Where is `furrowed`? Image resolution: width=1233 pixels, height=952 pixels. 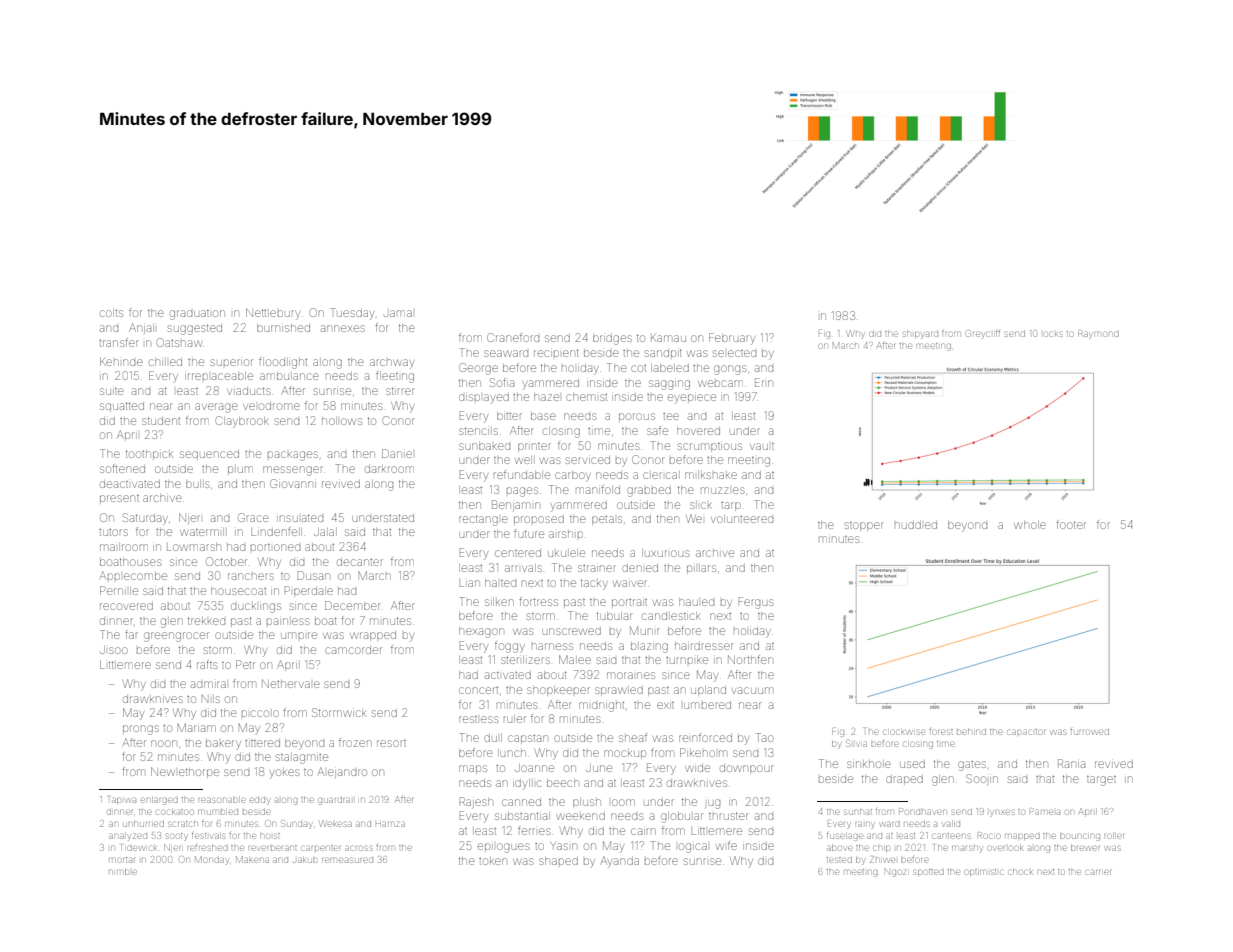
furrowed is located at coordinates (1089, 732).
